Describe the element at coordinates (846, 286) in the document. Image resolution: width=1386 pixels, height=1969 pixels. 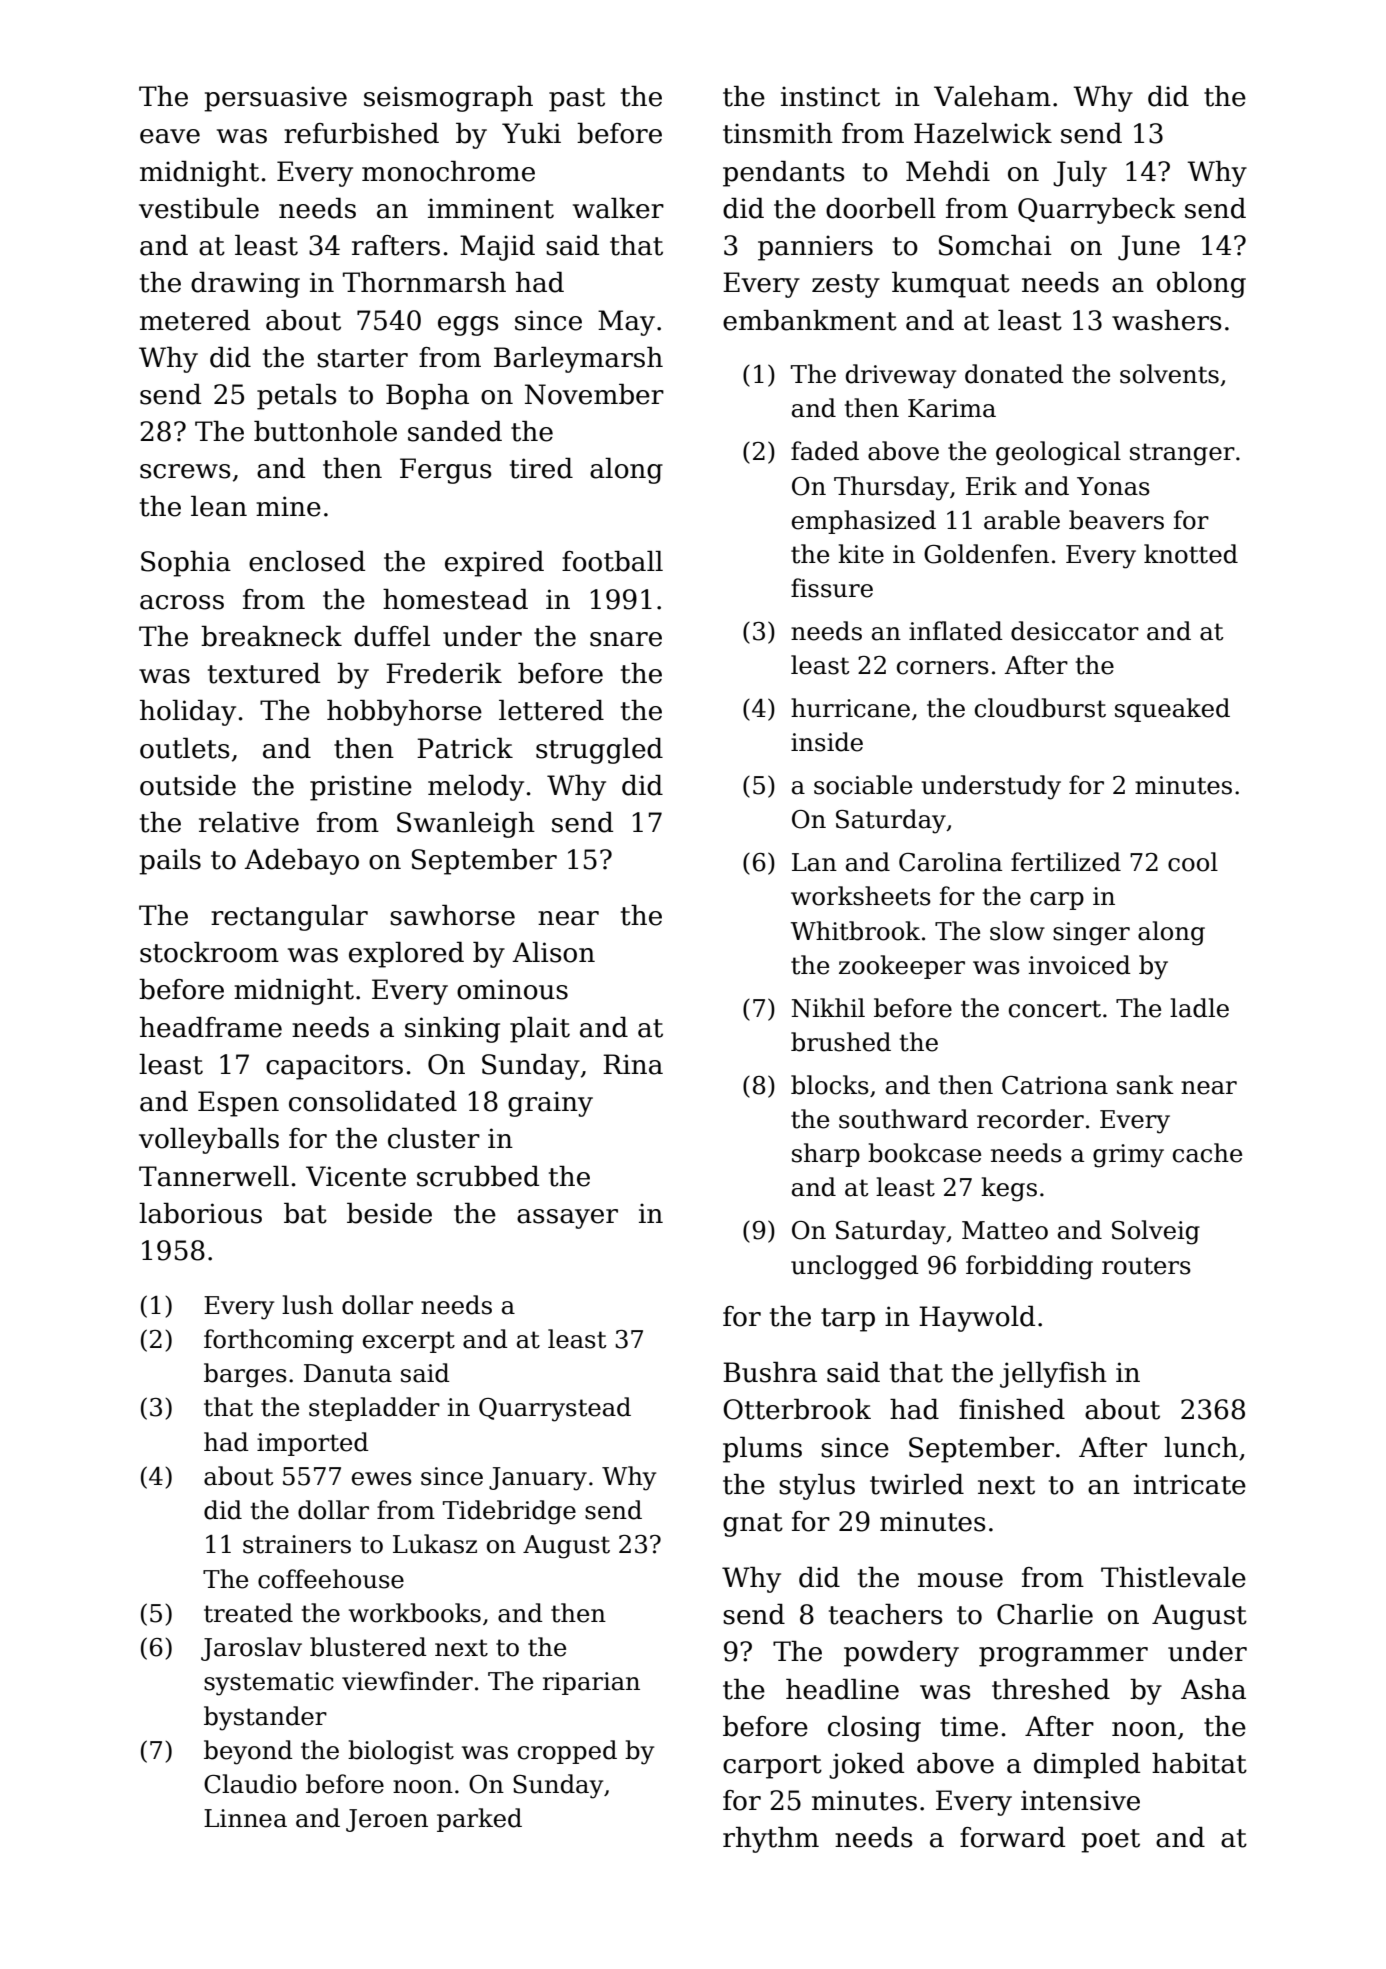
I see `zesty` at that location.
